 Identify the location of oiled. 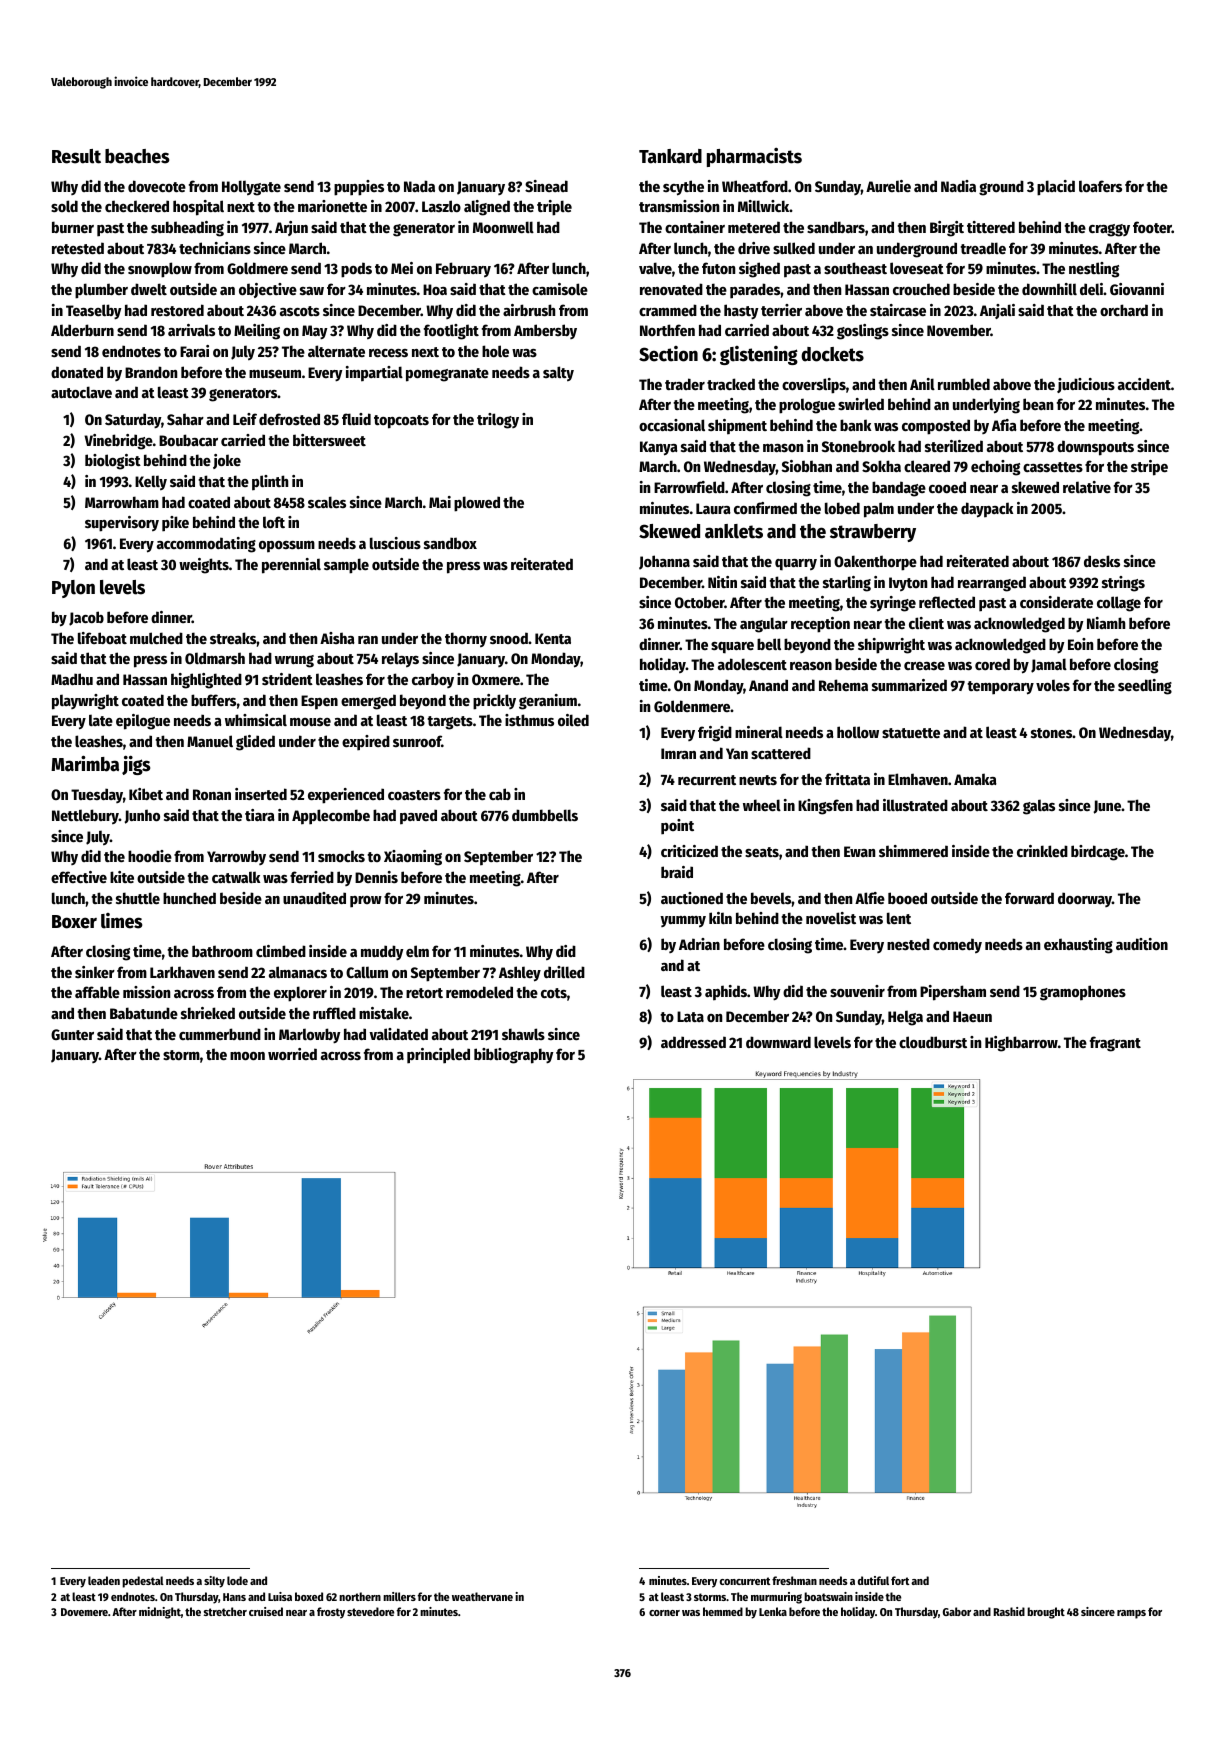
(573, 720).
